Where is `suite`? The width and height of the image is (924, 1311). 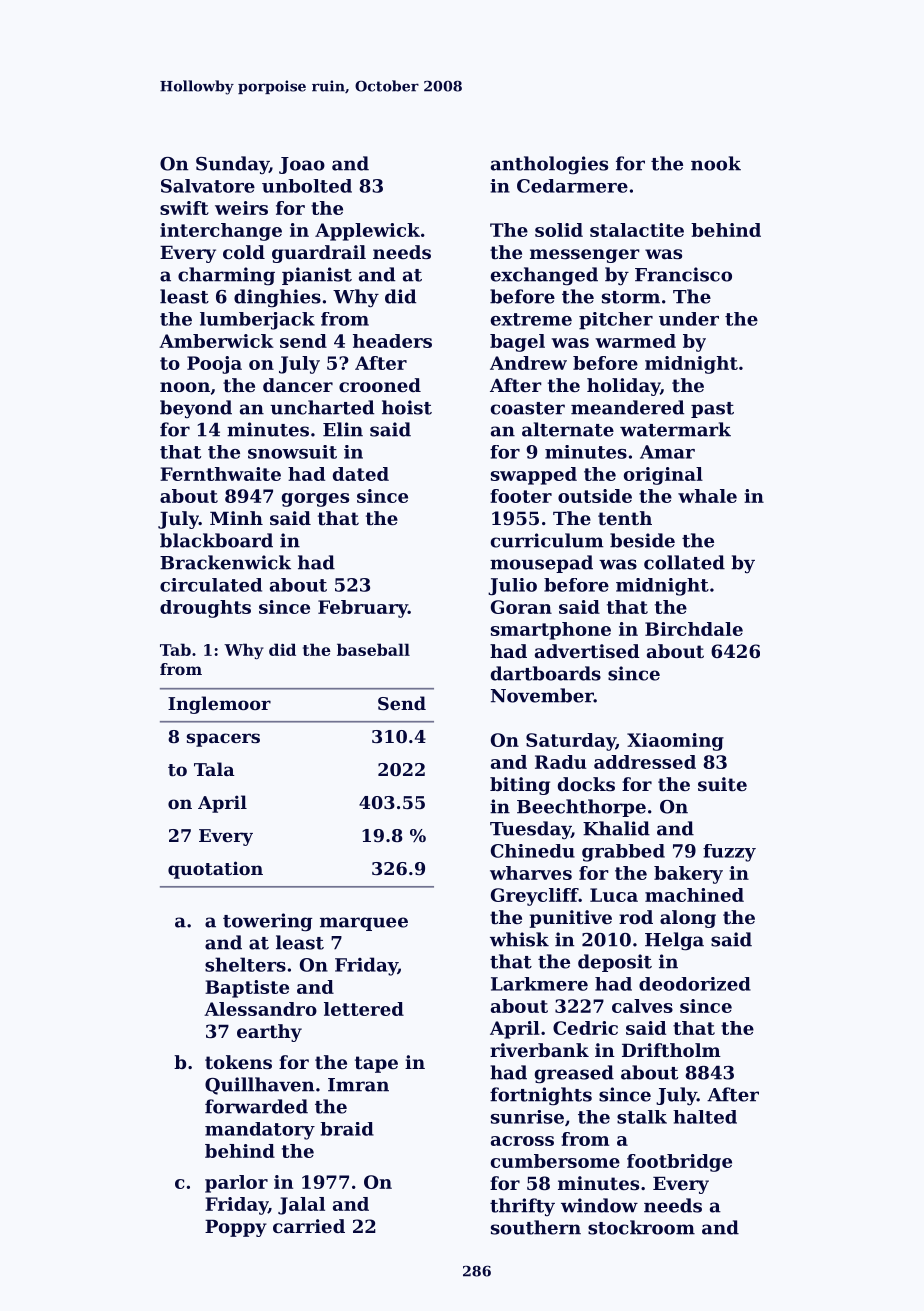 suite is located at coordinates (722, 784).
